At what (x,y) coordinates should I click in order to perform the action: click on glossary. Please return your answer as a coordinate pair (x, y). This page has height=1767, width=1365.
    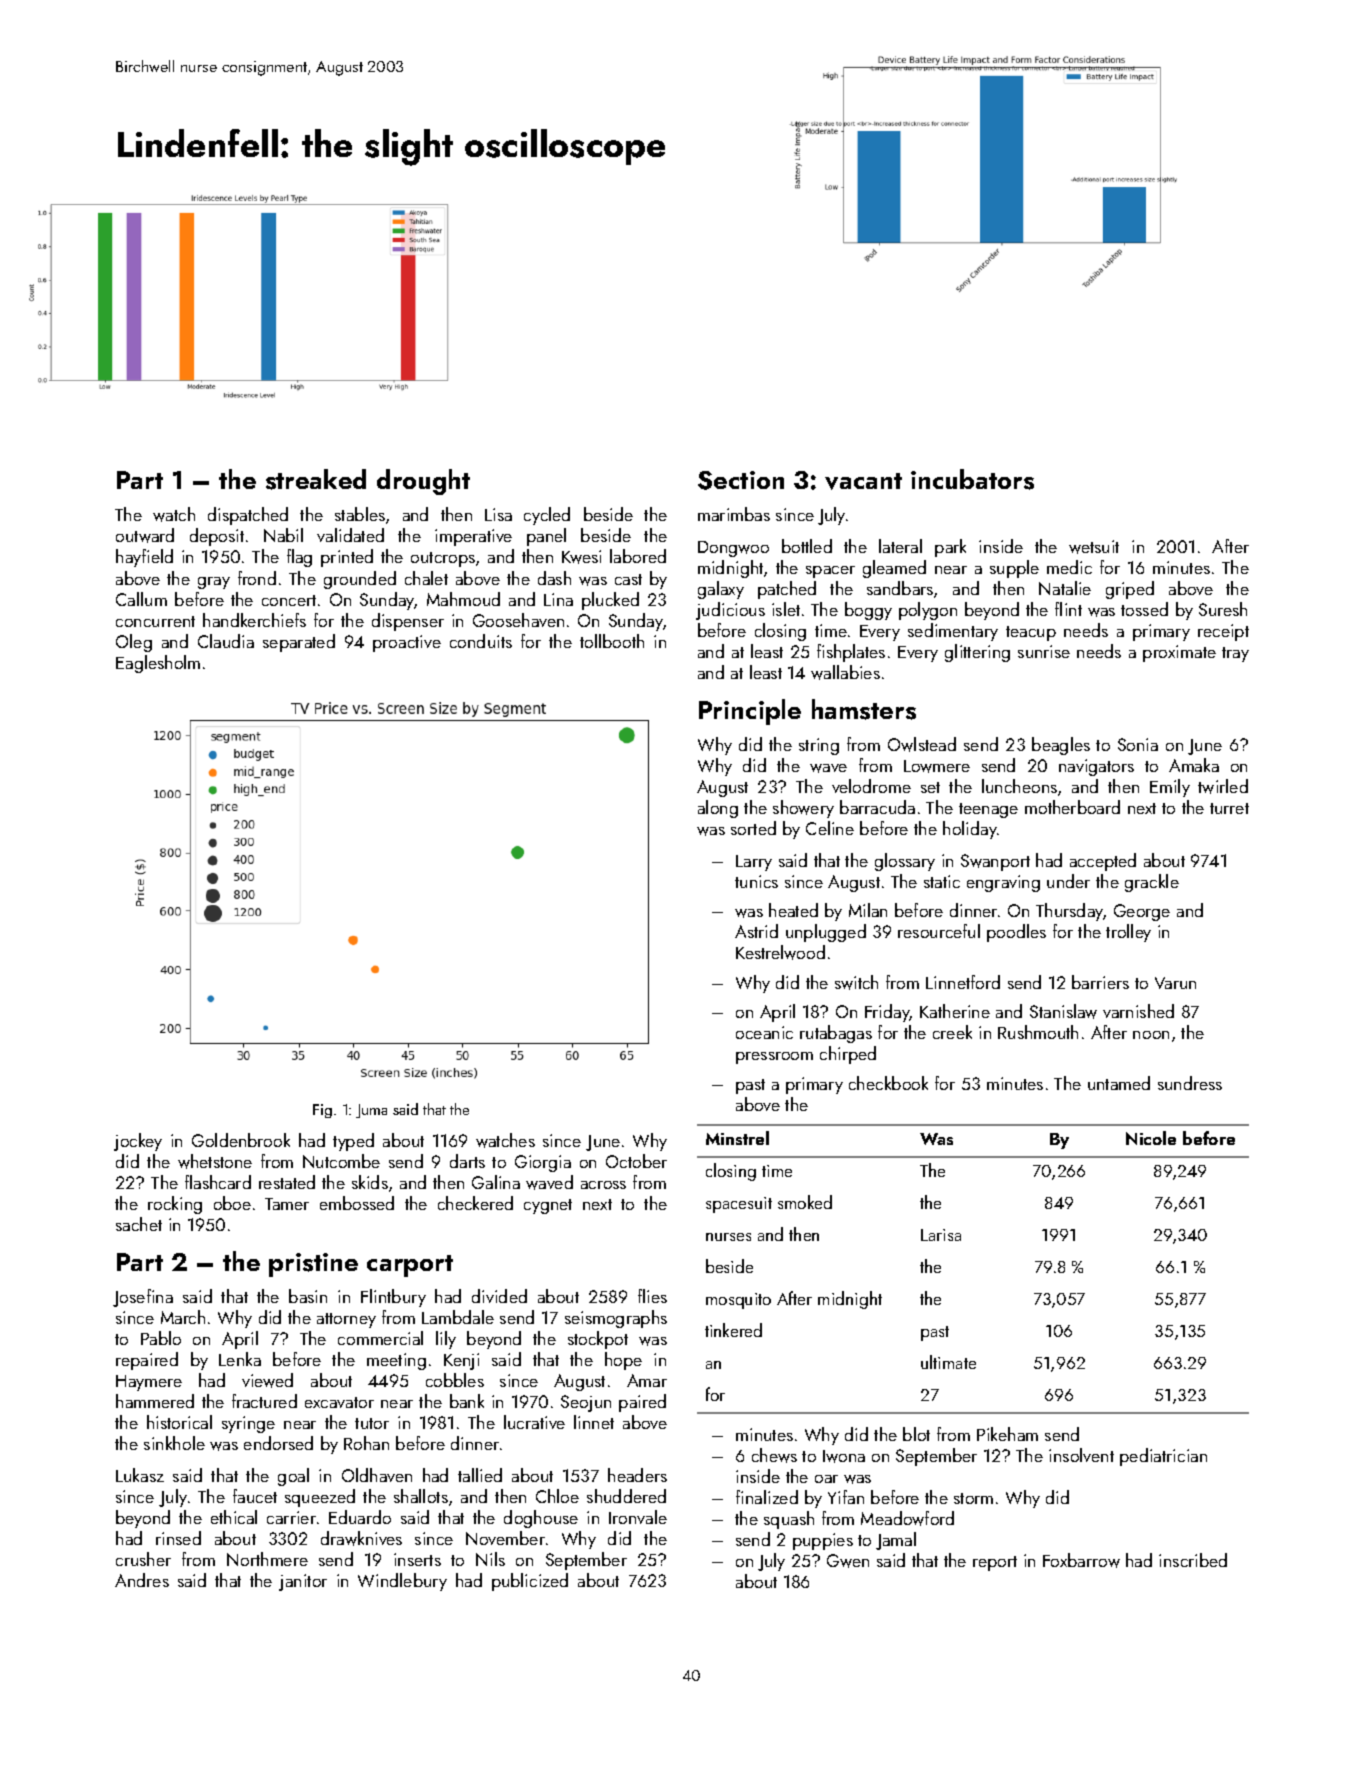
    Looking at the image, I should click on (905, 862).
